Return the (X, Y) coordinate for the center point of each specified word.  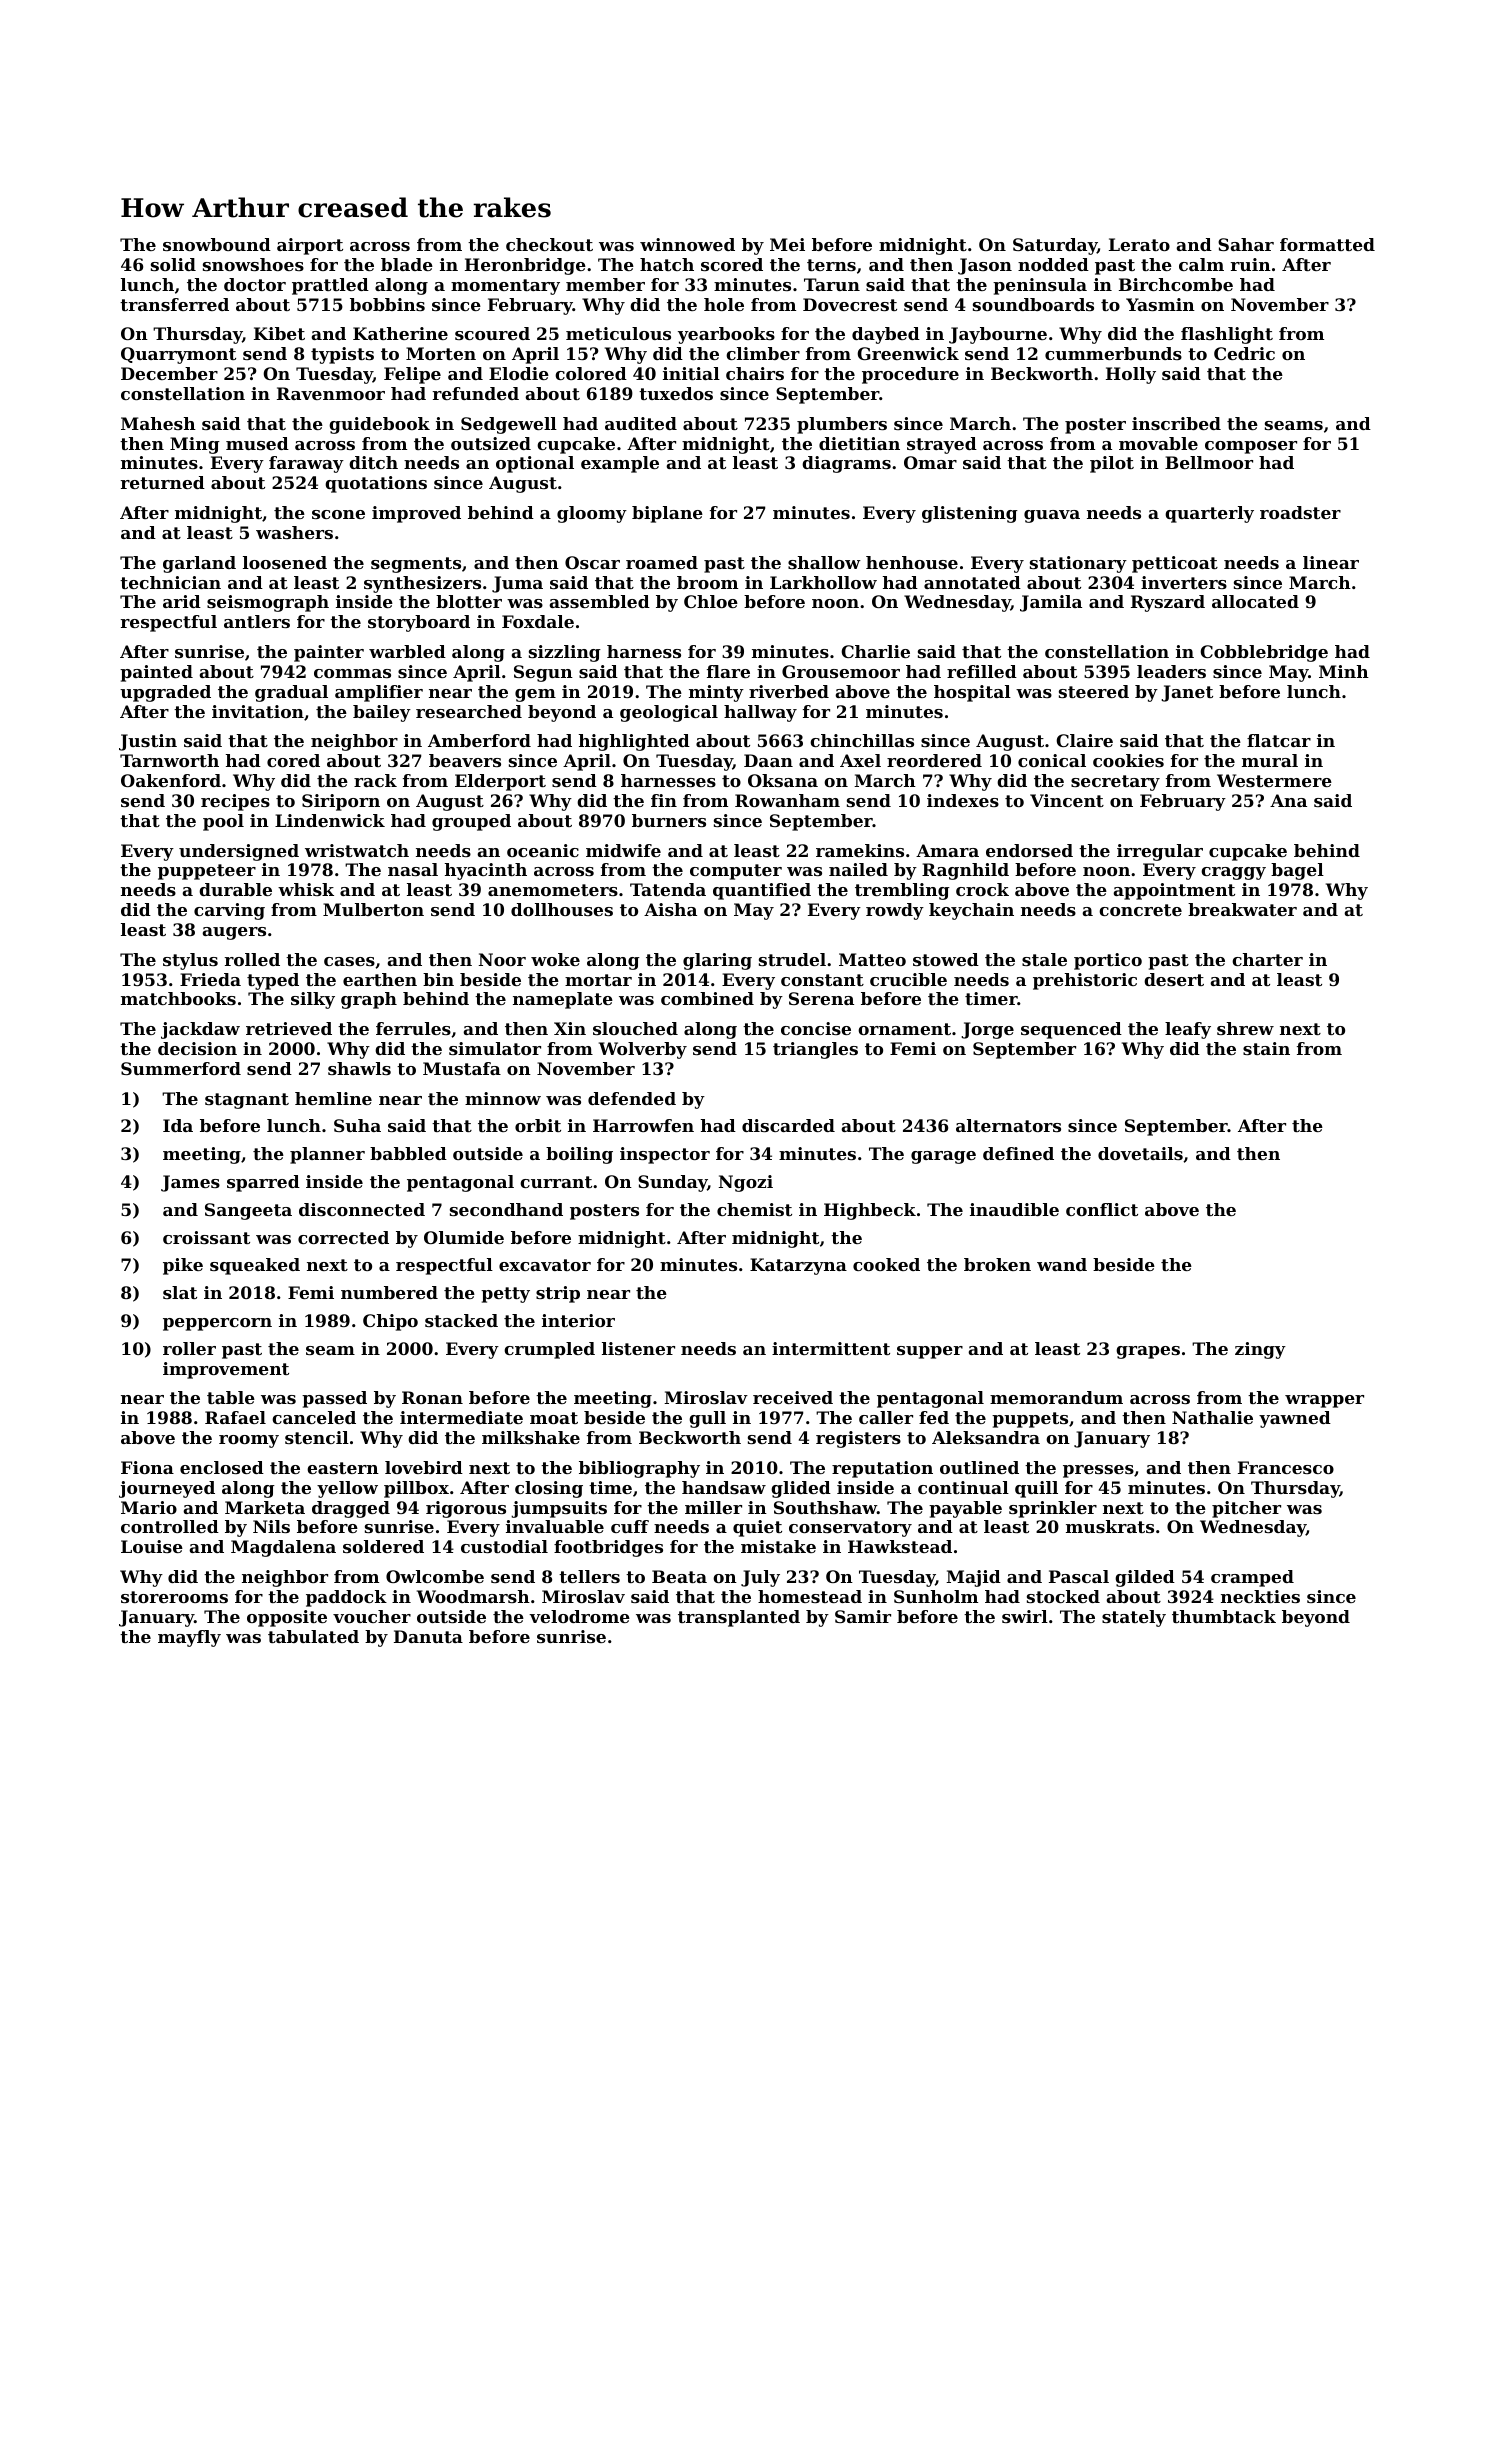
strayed (942, 445)
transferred (174, 304)
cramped (1252, 1578)
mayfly (189, 1638)
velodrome (579, 1616)
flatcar (1279, 740)
